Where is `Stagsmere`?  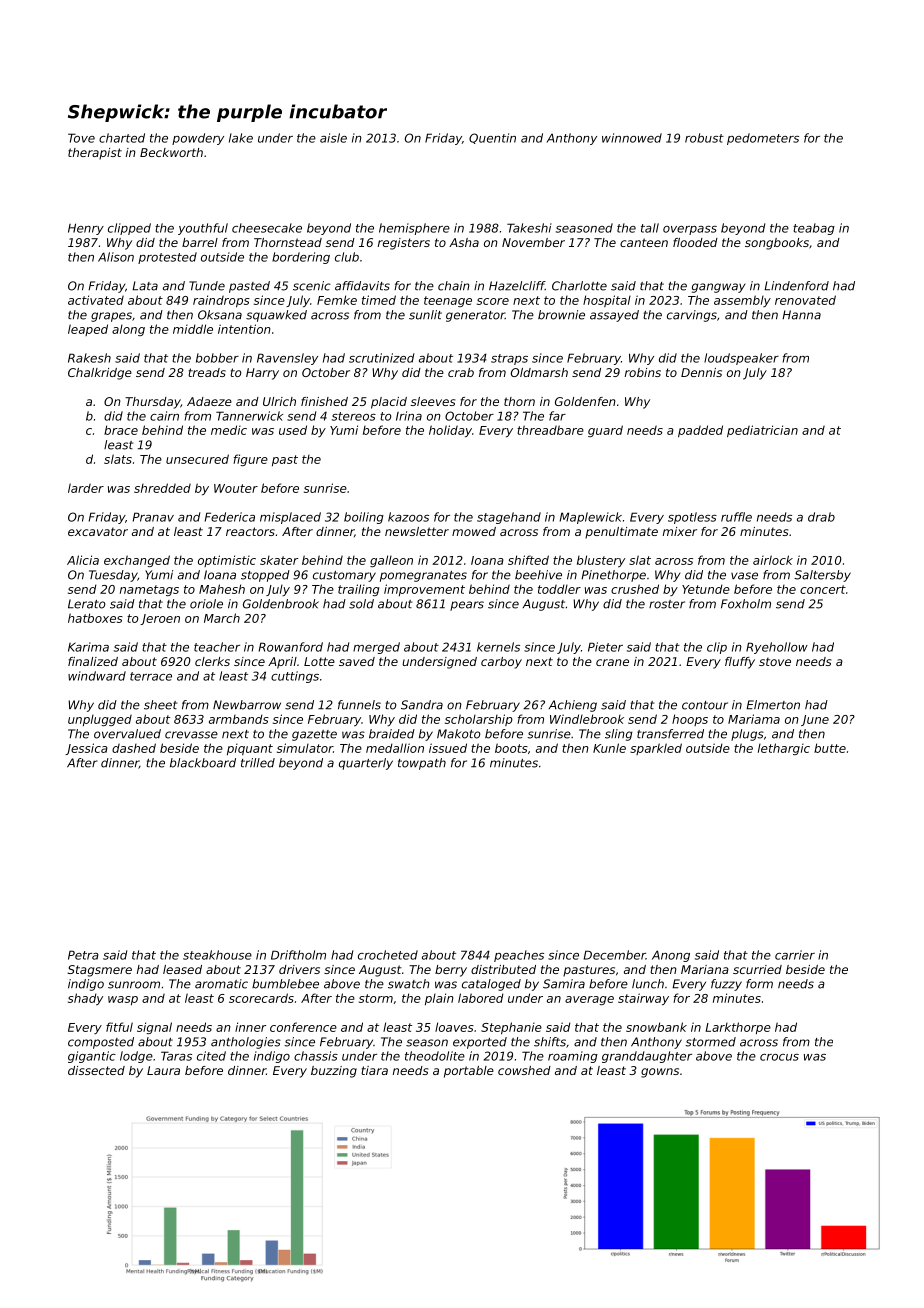
Stagsmere is located at coordinates (100, 971).
